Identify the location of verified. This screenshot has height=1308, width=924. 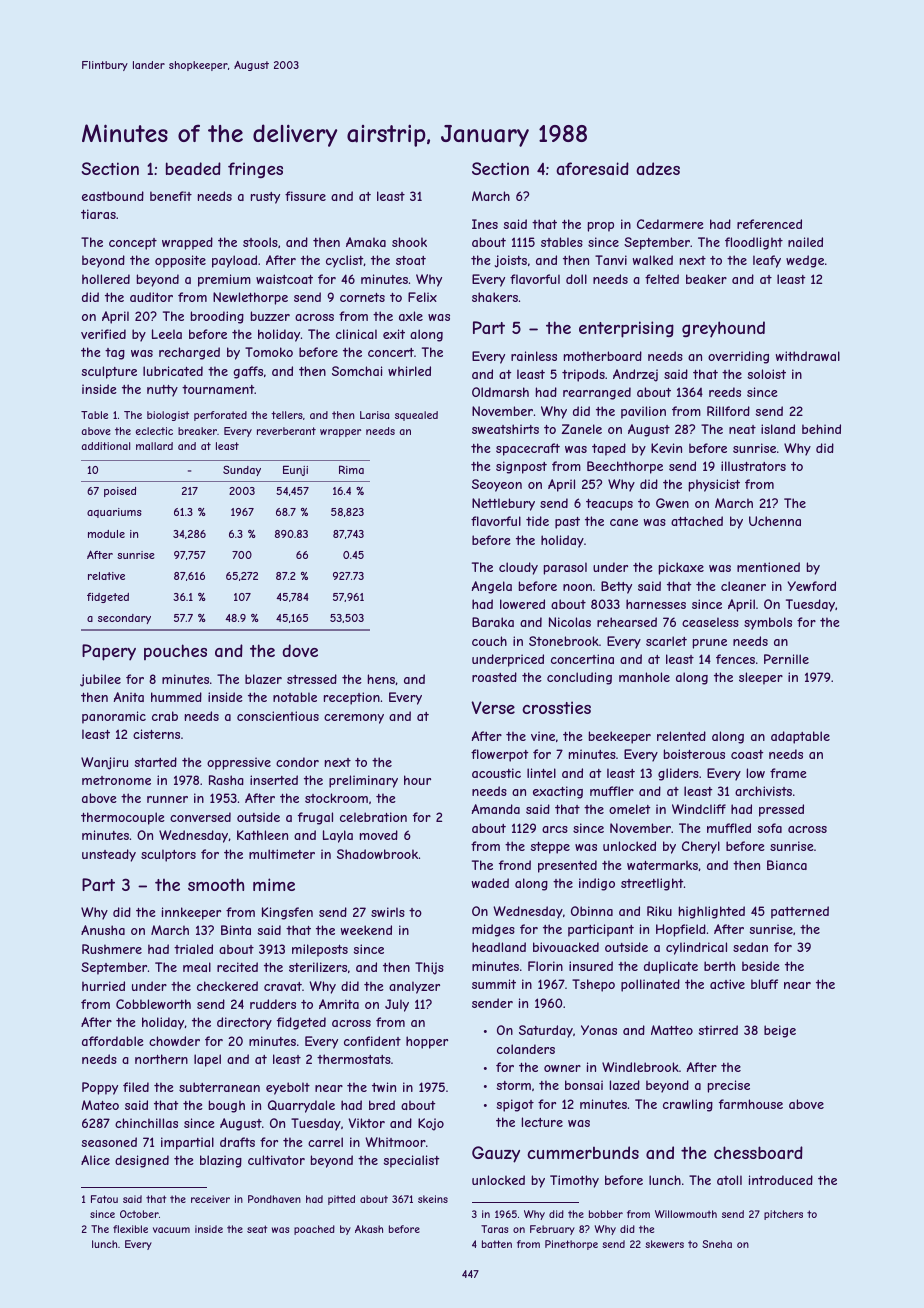
(103, 334).
